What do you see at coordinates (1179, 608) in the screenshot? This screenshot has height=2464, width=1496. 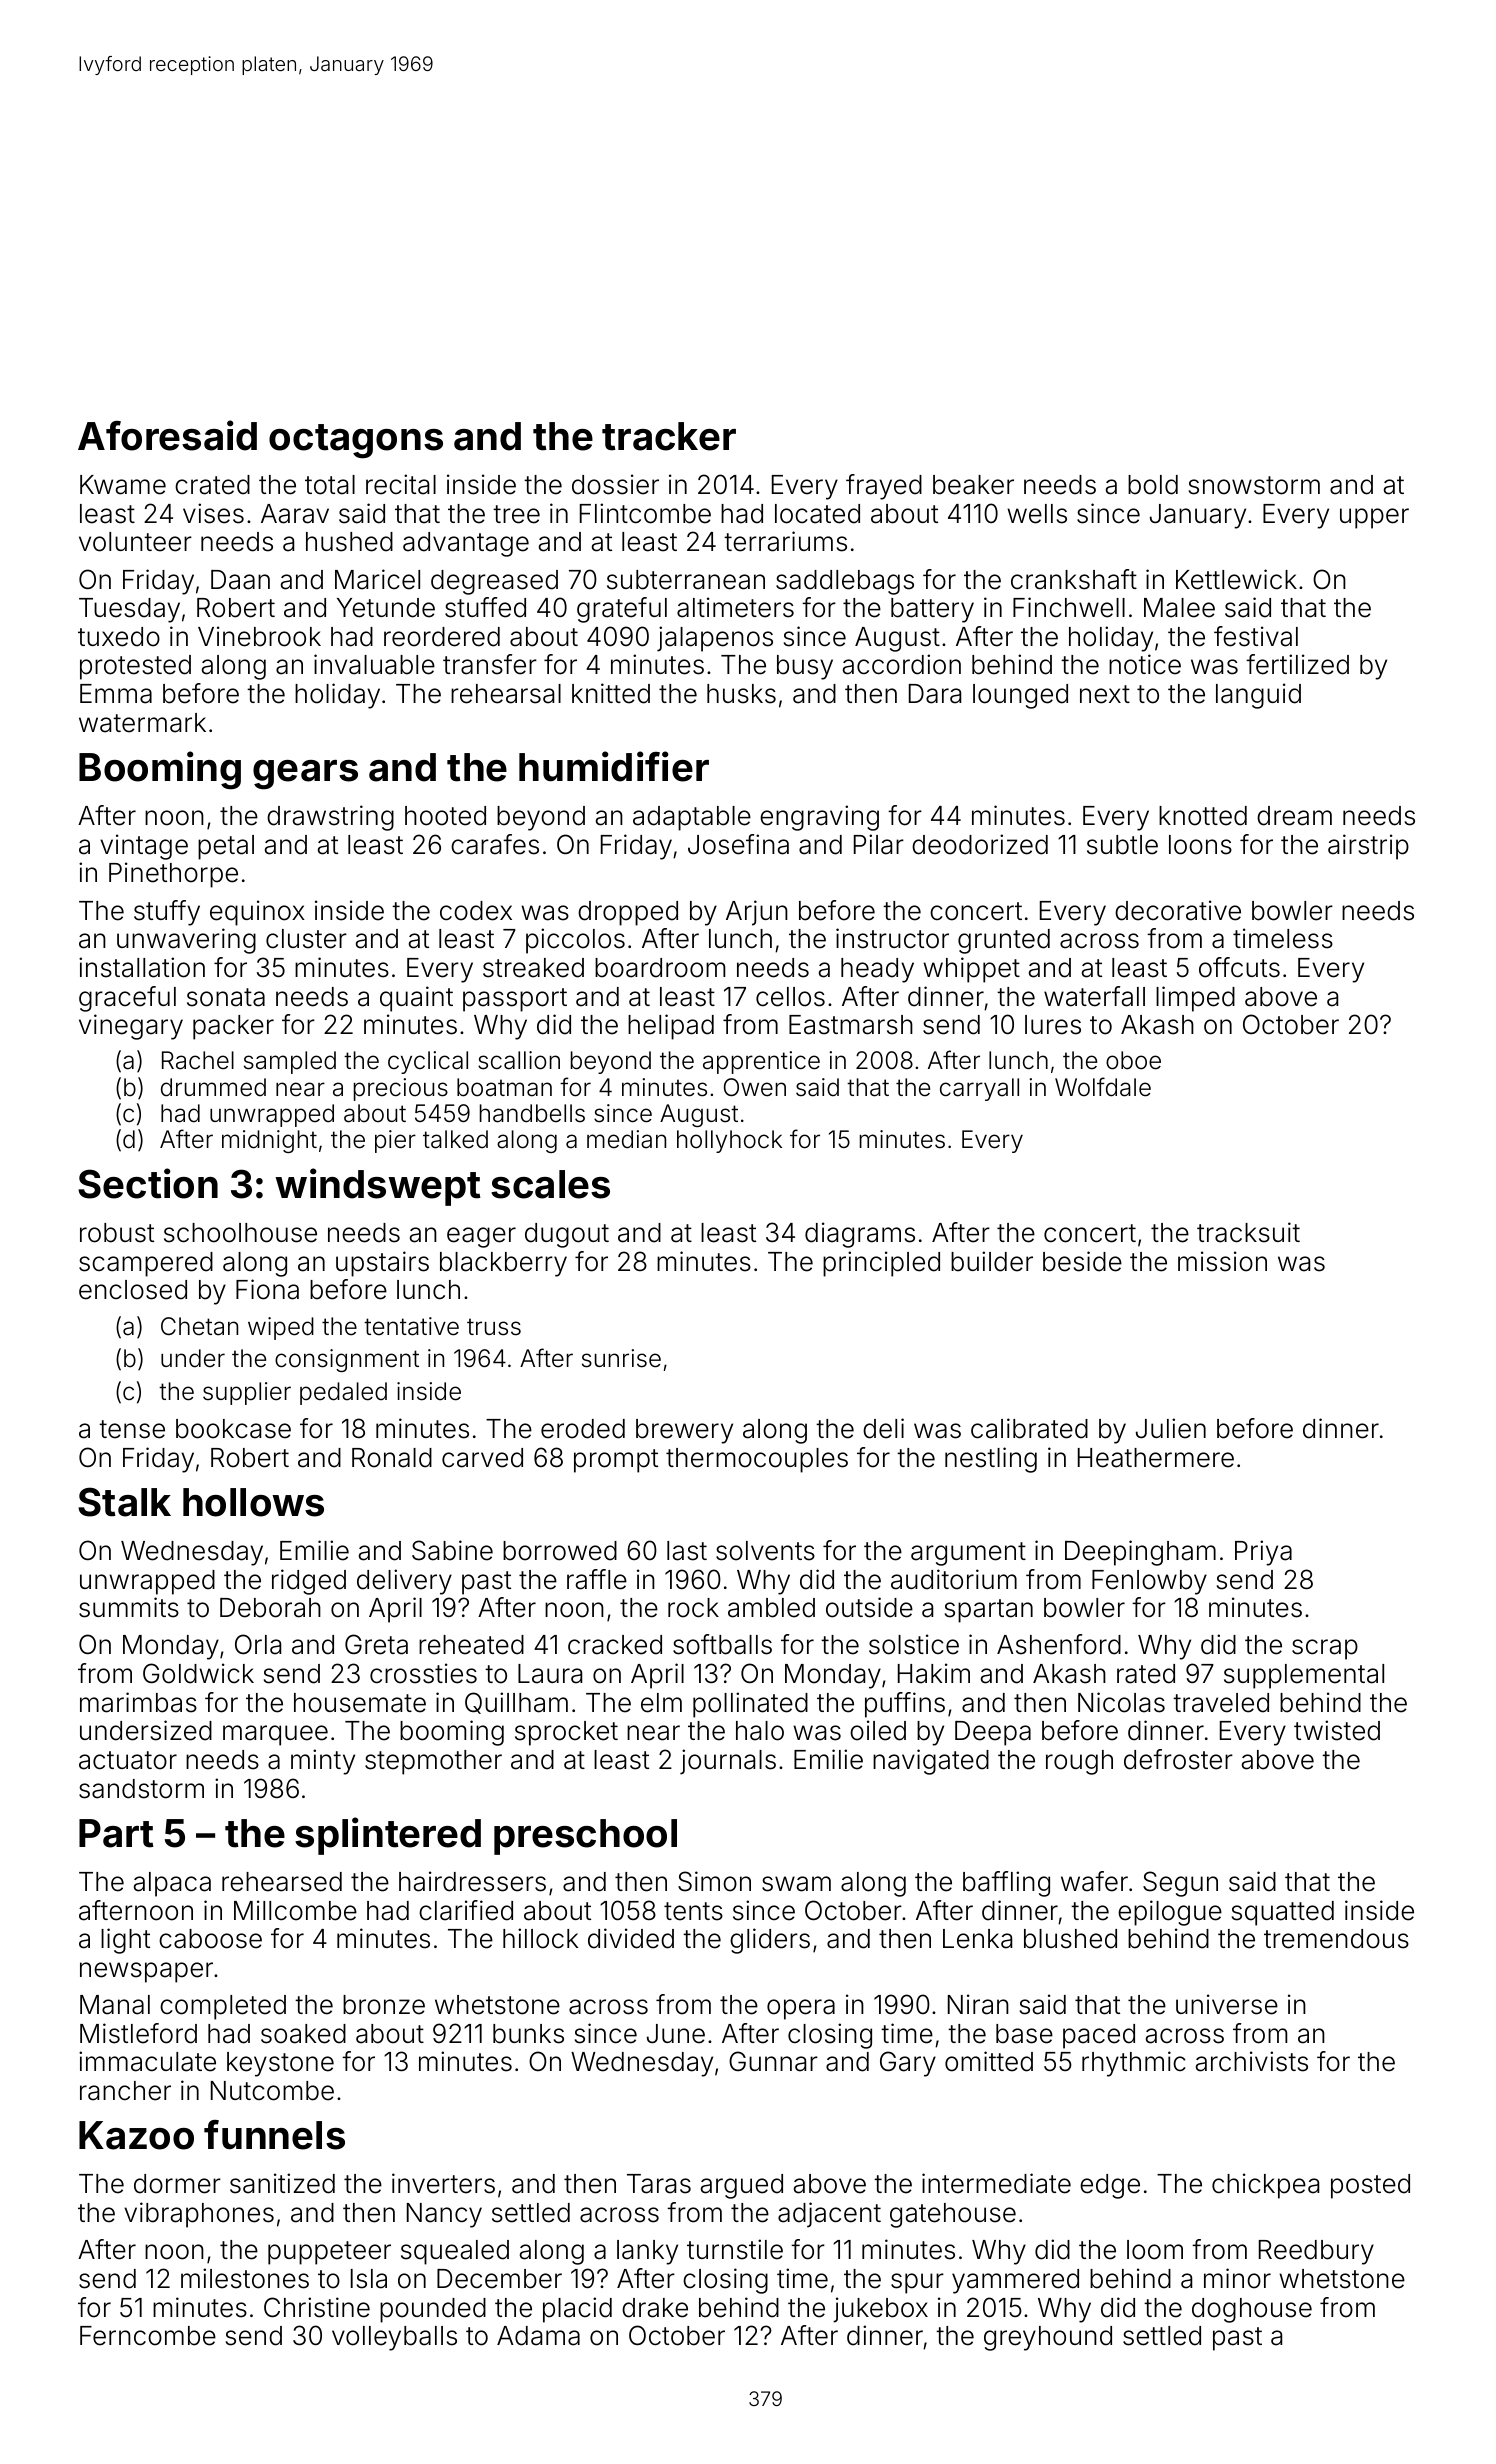 I see `Malee` at bounding box center [1179, 608].
